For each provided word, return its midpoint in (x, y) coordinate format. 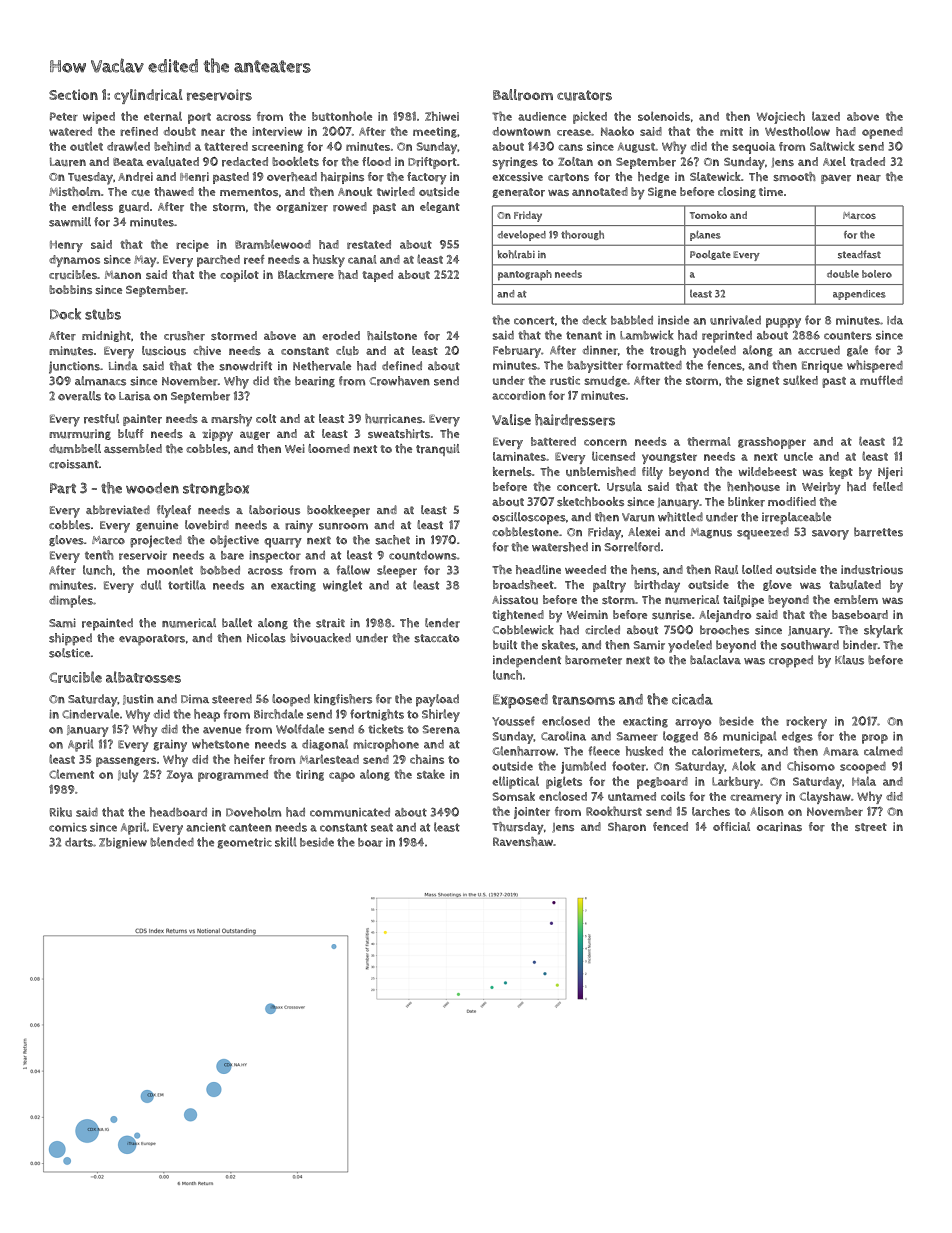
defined (402, 365)
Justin (138, 699)
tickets (386, 729)
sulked (800, 380)
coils (673, 796)
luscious (164, 350)
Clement (71, 774)
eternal (163, 116)
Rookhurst (614, 811)
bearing (315, 382)
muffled (881, 380)
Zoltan (575, 161)
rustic (565, 380)
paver (836, 179)
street (871, 827)
